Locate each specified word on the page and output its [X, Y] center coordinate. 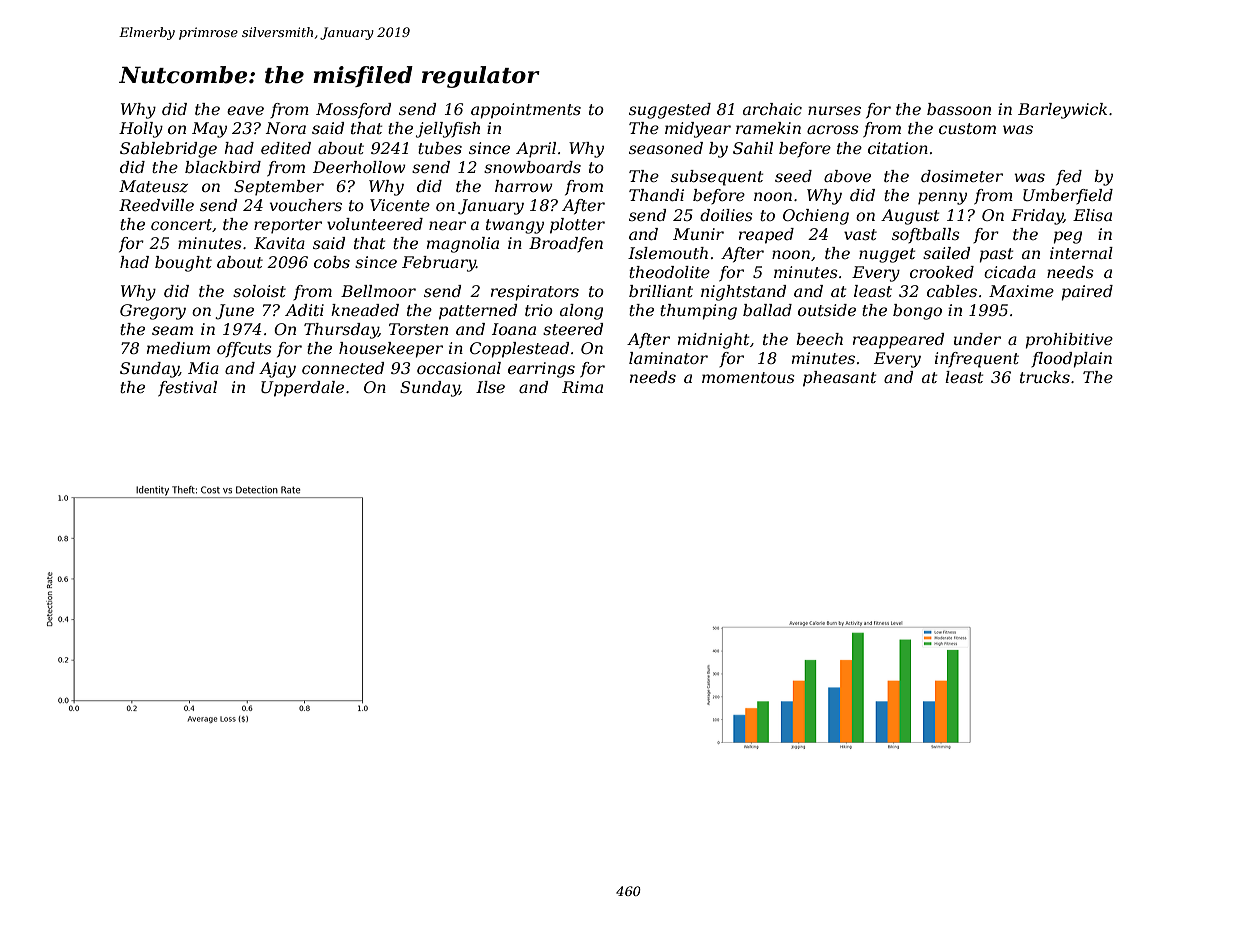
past [996, 255]
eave [245, 110]
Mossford [353, 110]
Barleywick [1062, 111]
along [581, 312]
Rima [582, 387]
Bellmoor [378, 291]
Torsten [418, 329]
